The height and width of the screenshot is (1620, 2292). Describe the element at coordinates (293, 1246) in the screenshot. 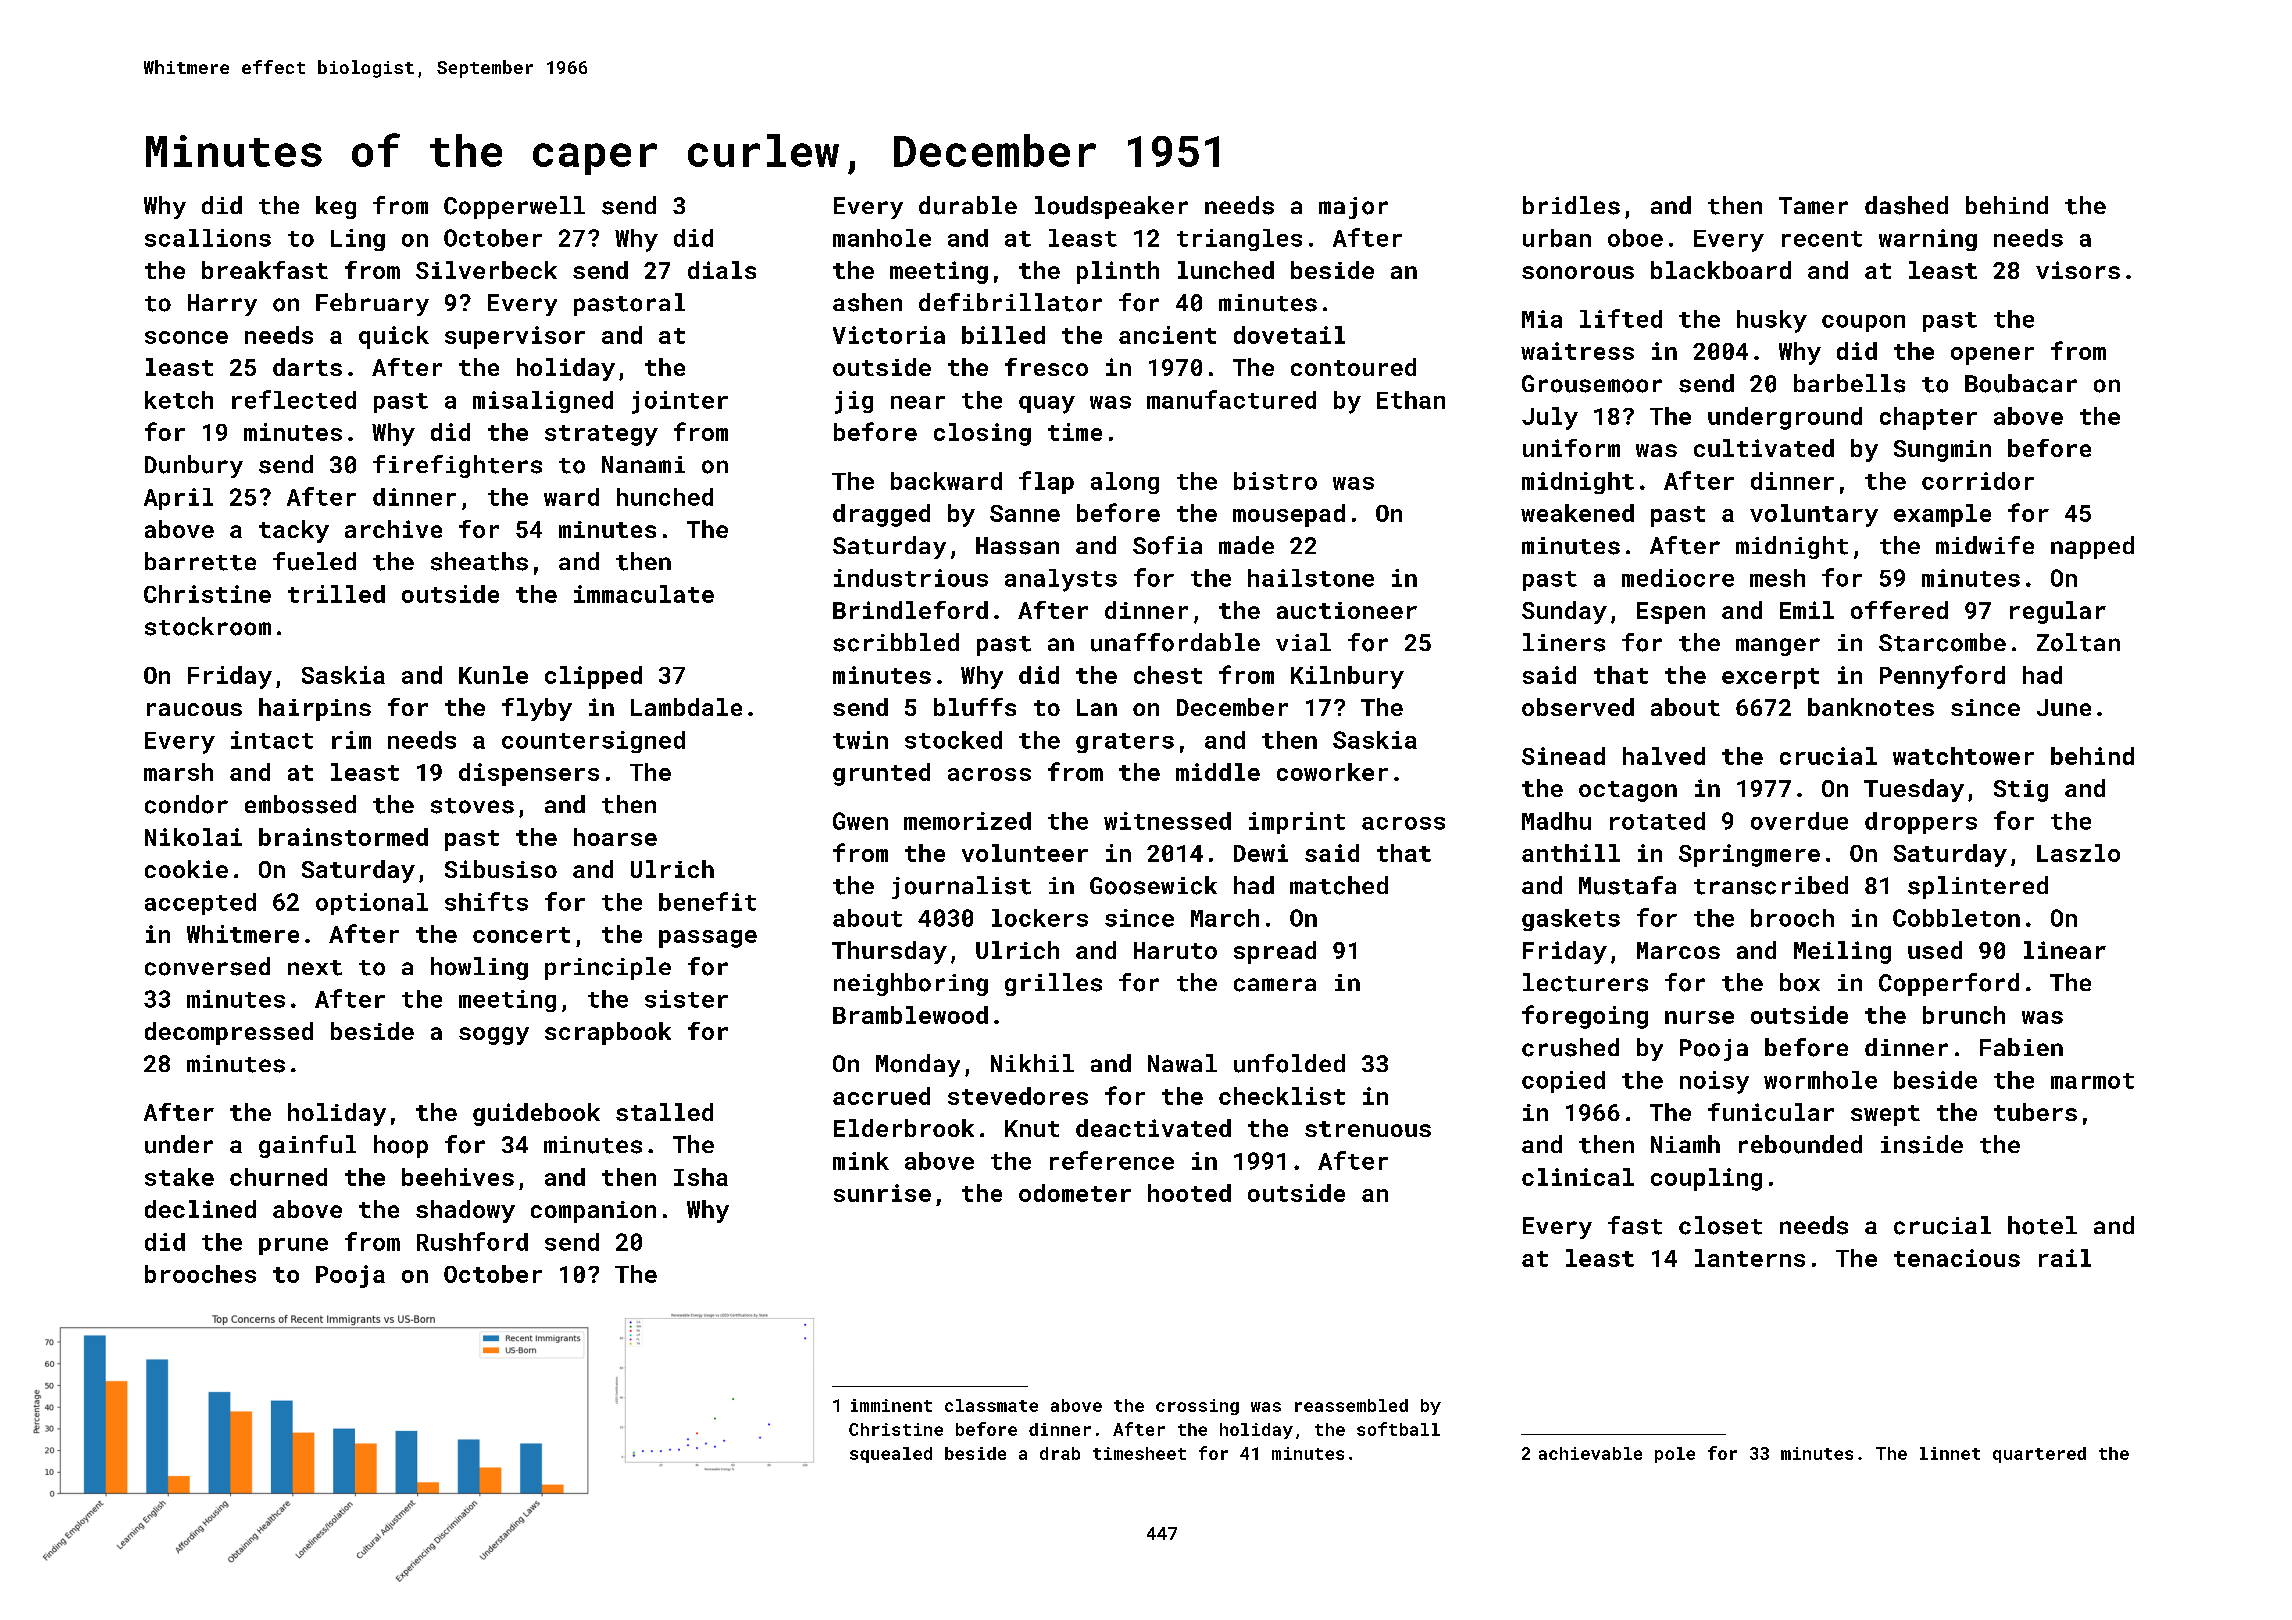

I see `prune` at that location.
